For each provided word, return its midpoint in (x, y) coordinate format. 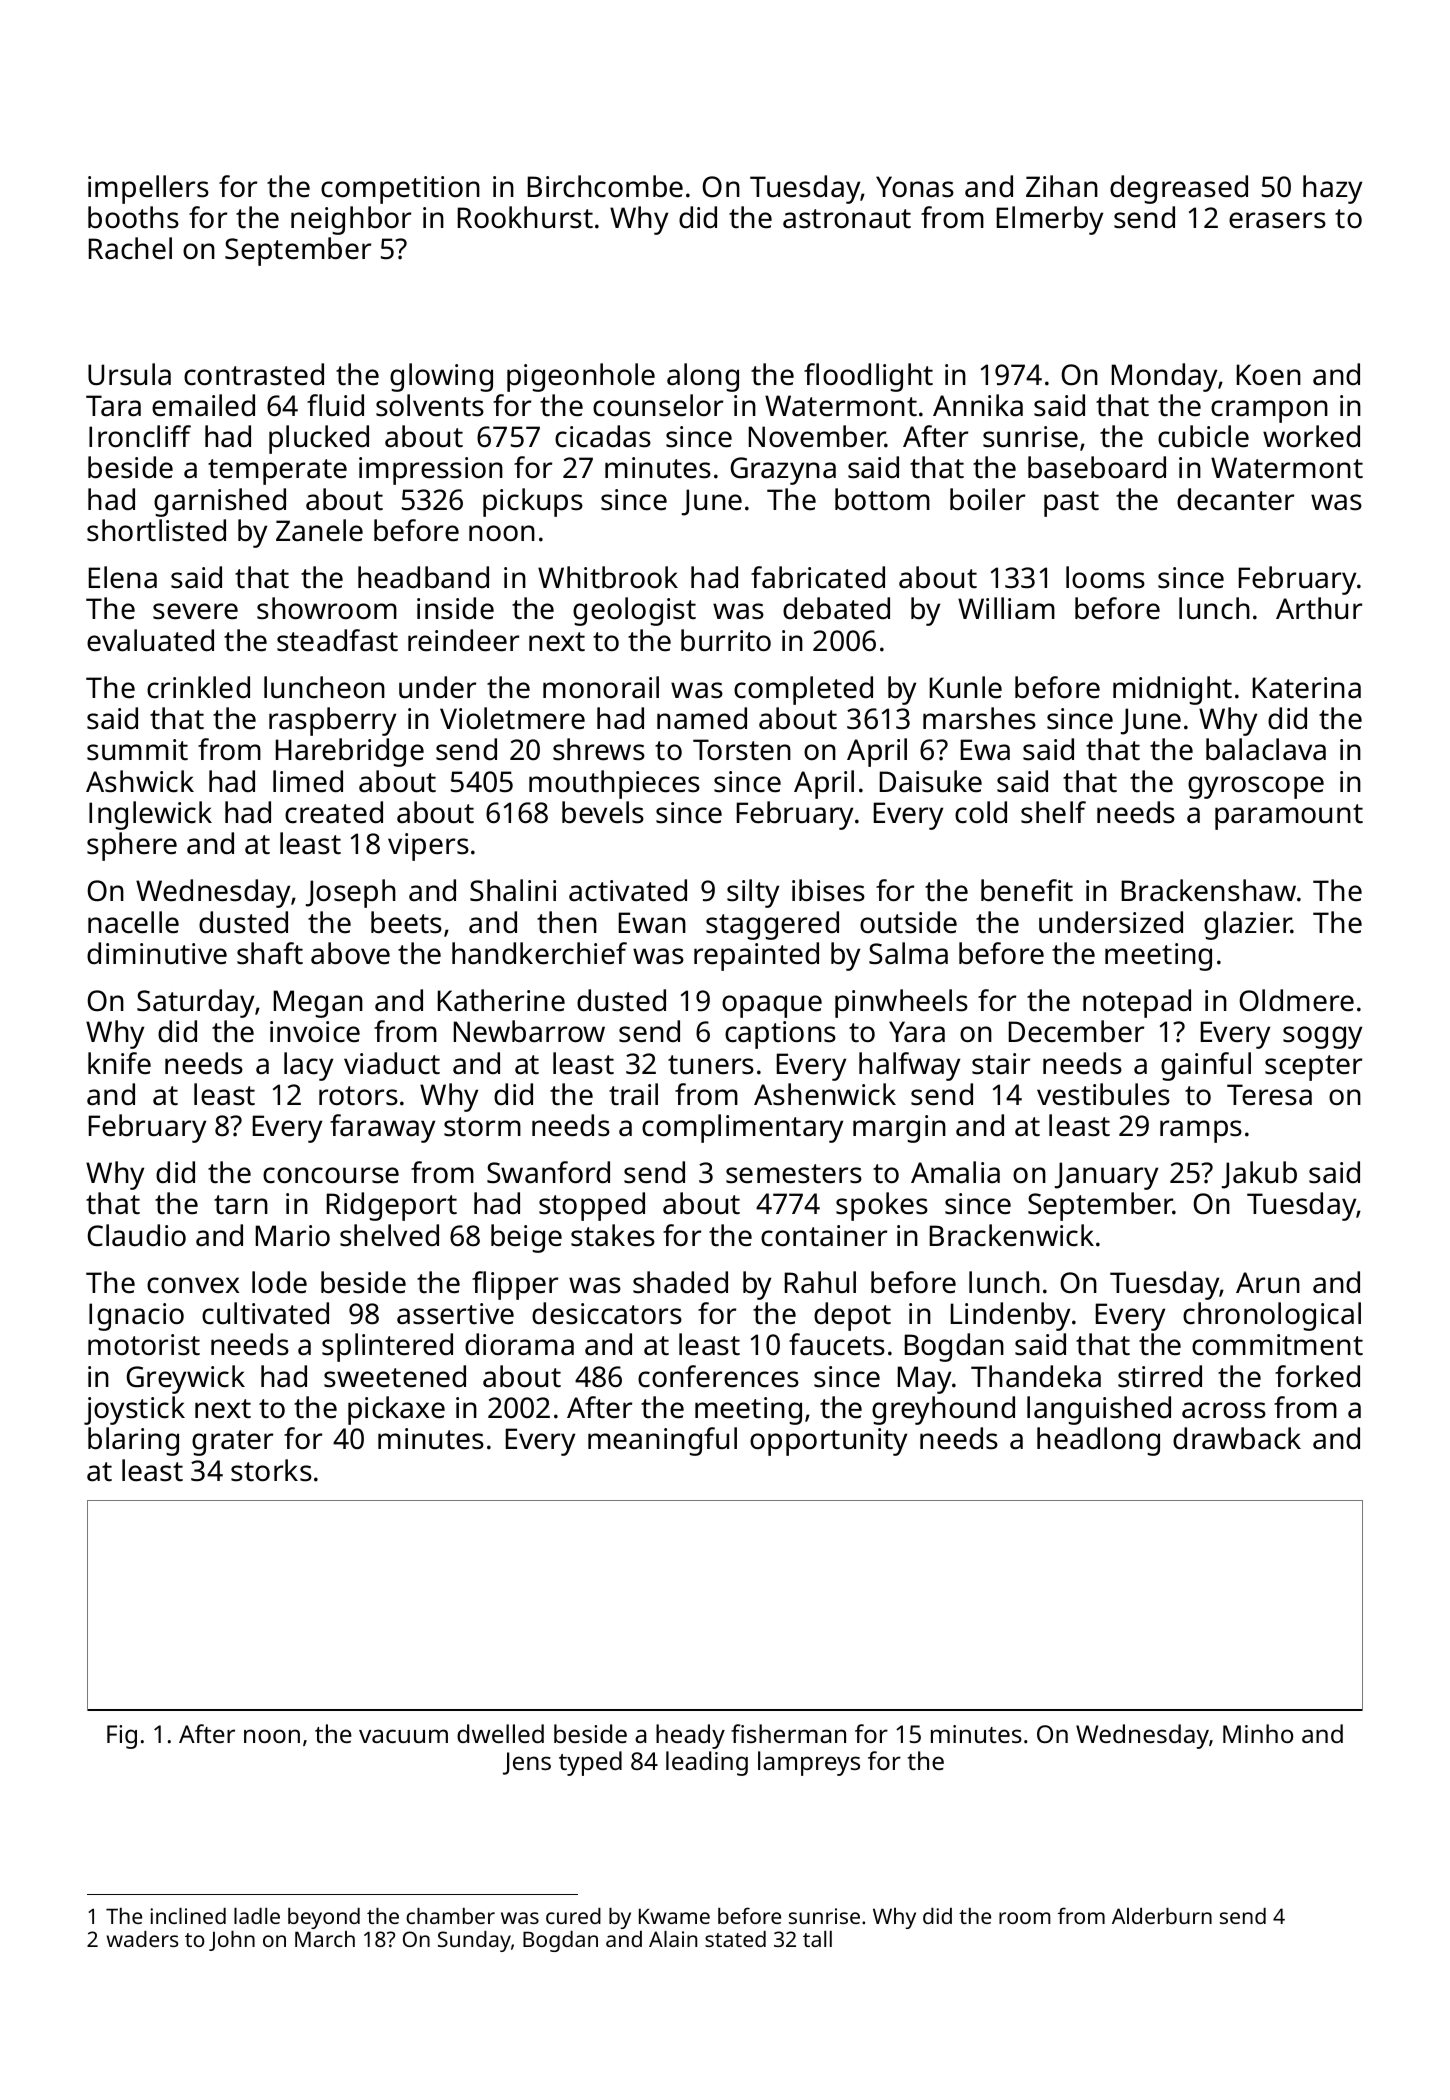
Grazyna (783, 471)
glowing (441, 377)
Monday (1164, 377)
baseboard (1097, 467)
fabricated (818, 577)
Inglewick (150, 815)
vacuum (403, 1736)
